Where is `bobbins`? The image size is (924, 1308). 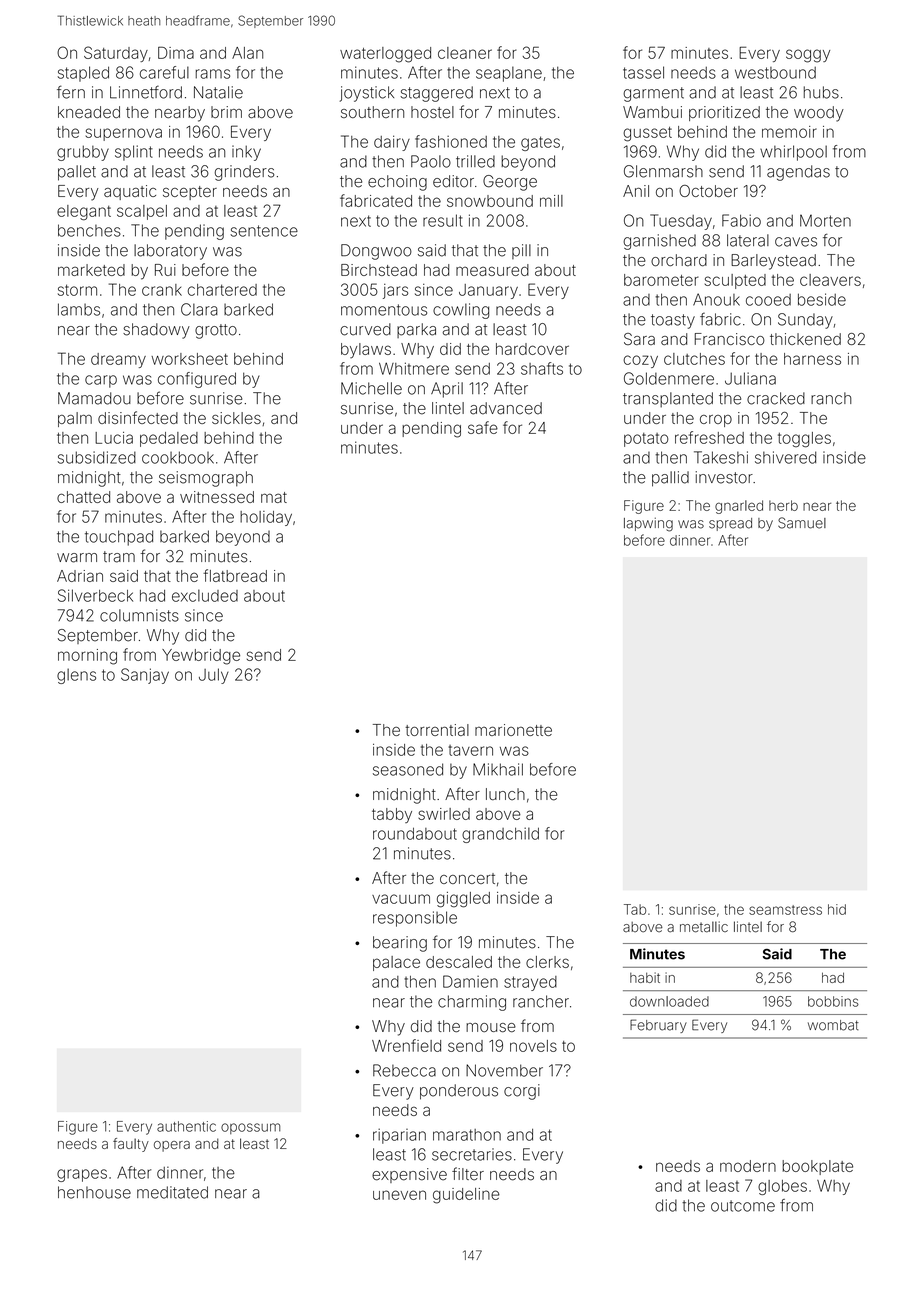 bobbins is located at coordinates (833, 1001).
